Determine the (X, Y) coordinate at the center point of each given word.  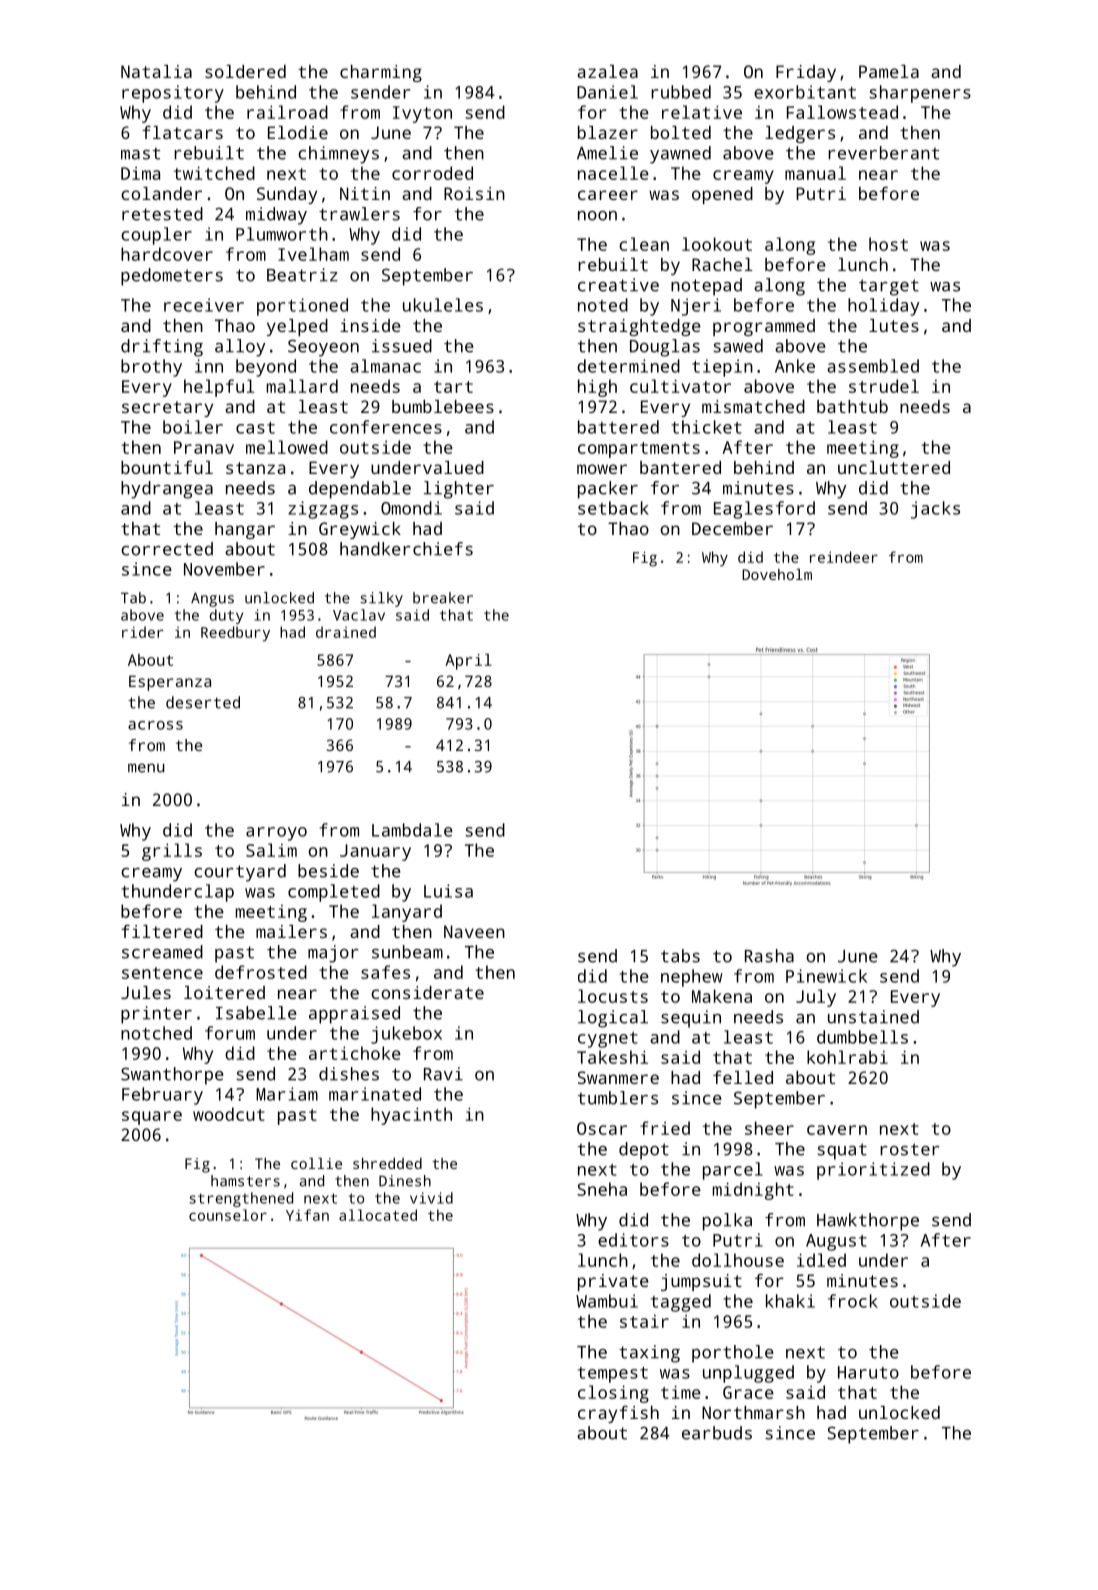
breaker (443, 598)
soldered (245, 71)
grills (172, 852)
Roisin (474, 193)
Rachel (722, 264)
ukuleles (443, 305)
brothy (151, 368)
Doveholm (777, 574)
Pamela (889, 71)
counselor (228, 1215)
